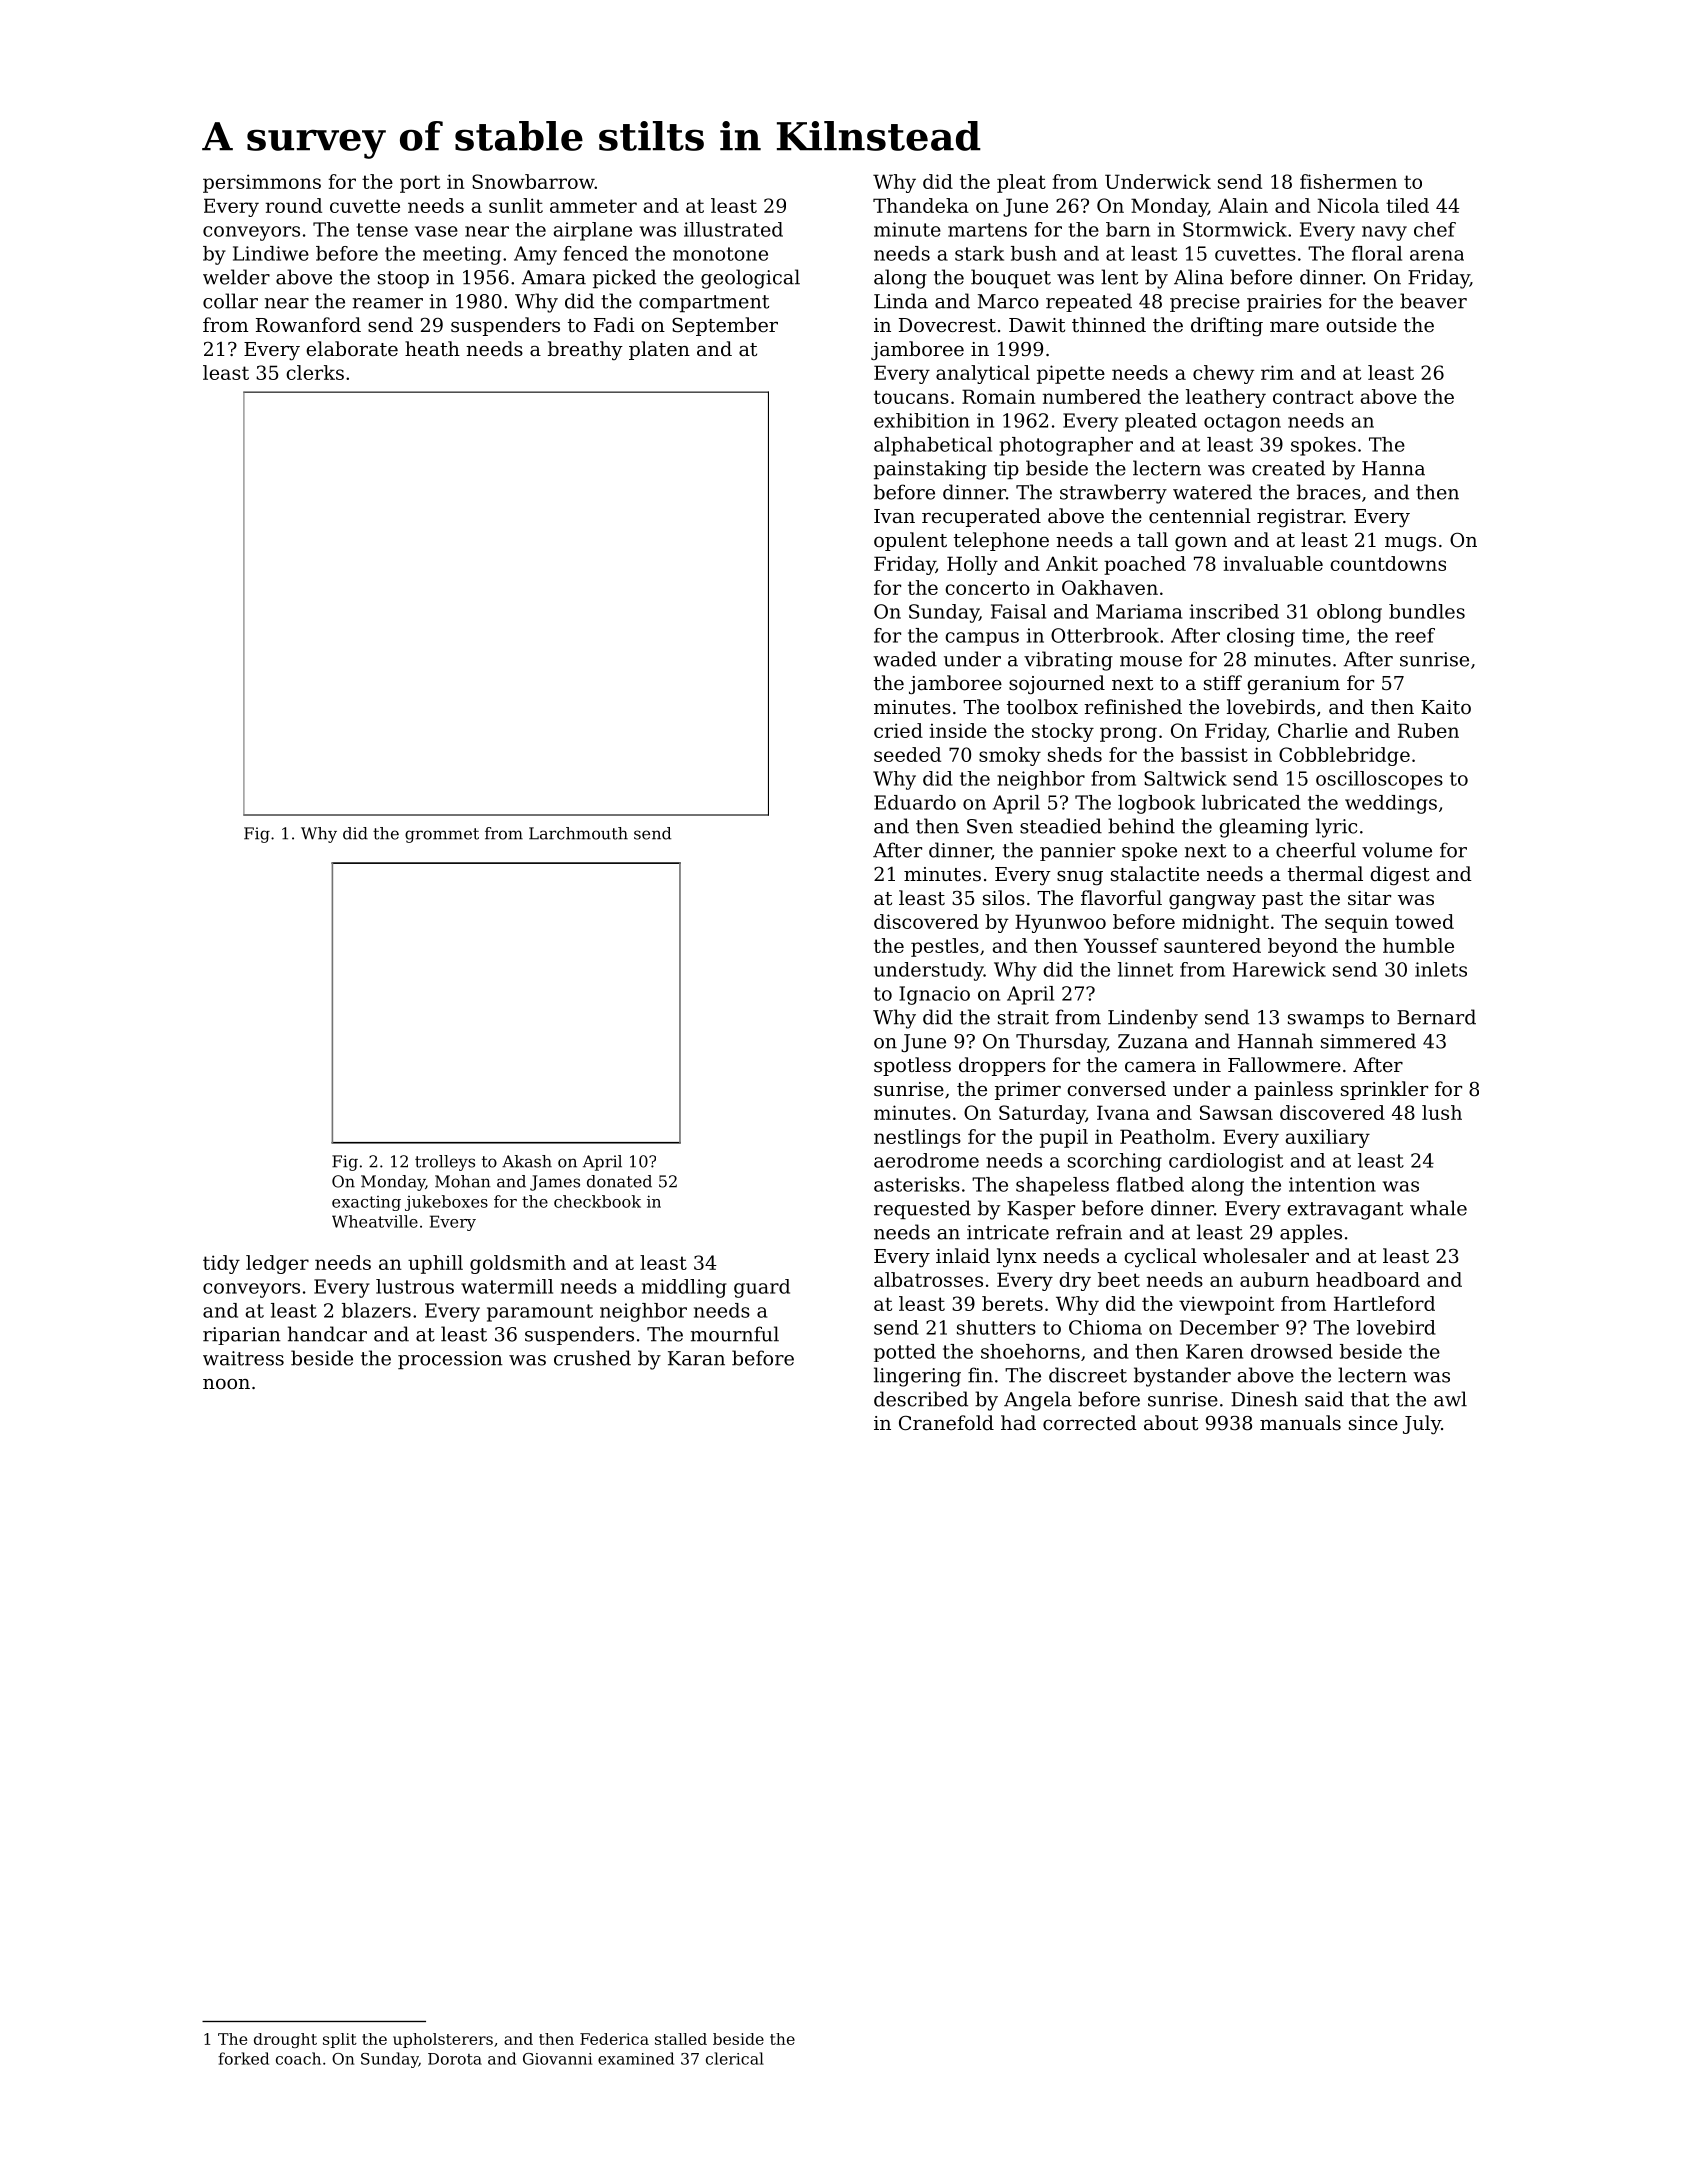  Describe the element at coordinates (1348, 181) in the document. I see `fishermen` at that location.
